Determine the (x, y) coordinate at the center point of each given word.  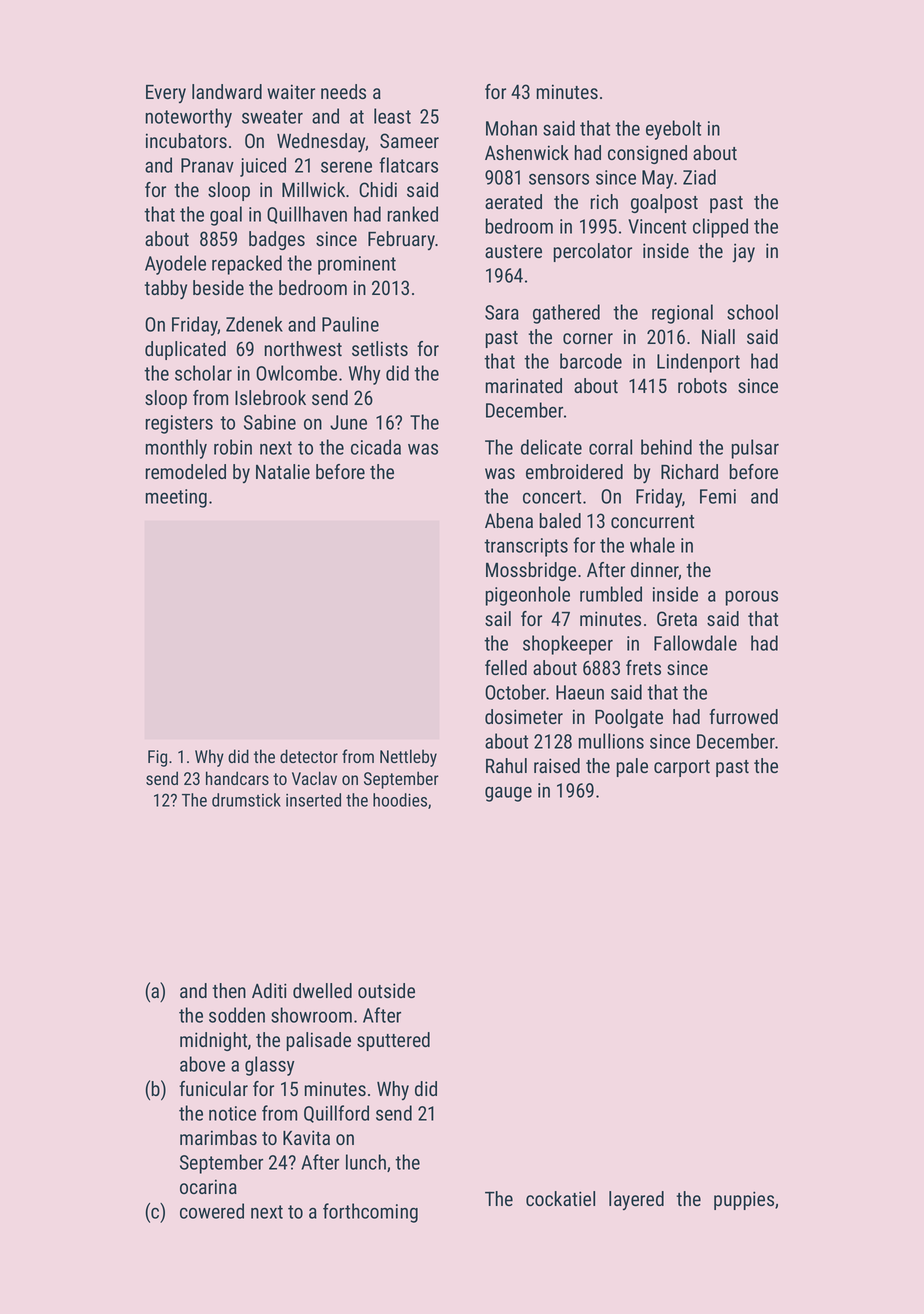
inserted (313, 800)
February (401, 240)
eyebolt (673, 130)
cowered (212, 1211)
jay (743, 253)
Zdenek (254, 324)
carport (682, 768)
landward (227, 91)
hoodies (400, 800)
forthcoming (370, 1213)
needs (343, 91)
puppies (744, 1200)
